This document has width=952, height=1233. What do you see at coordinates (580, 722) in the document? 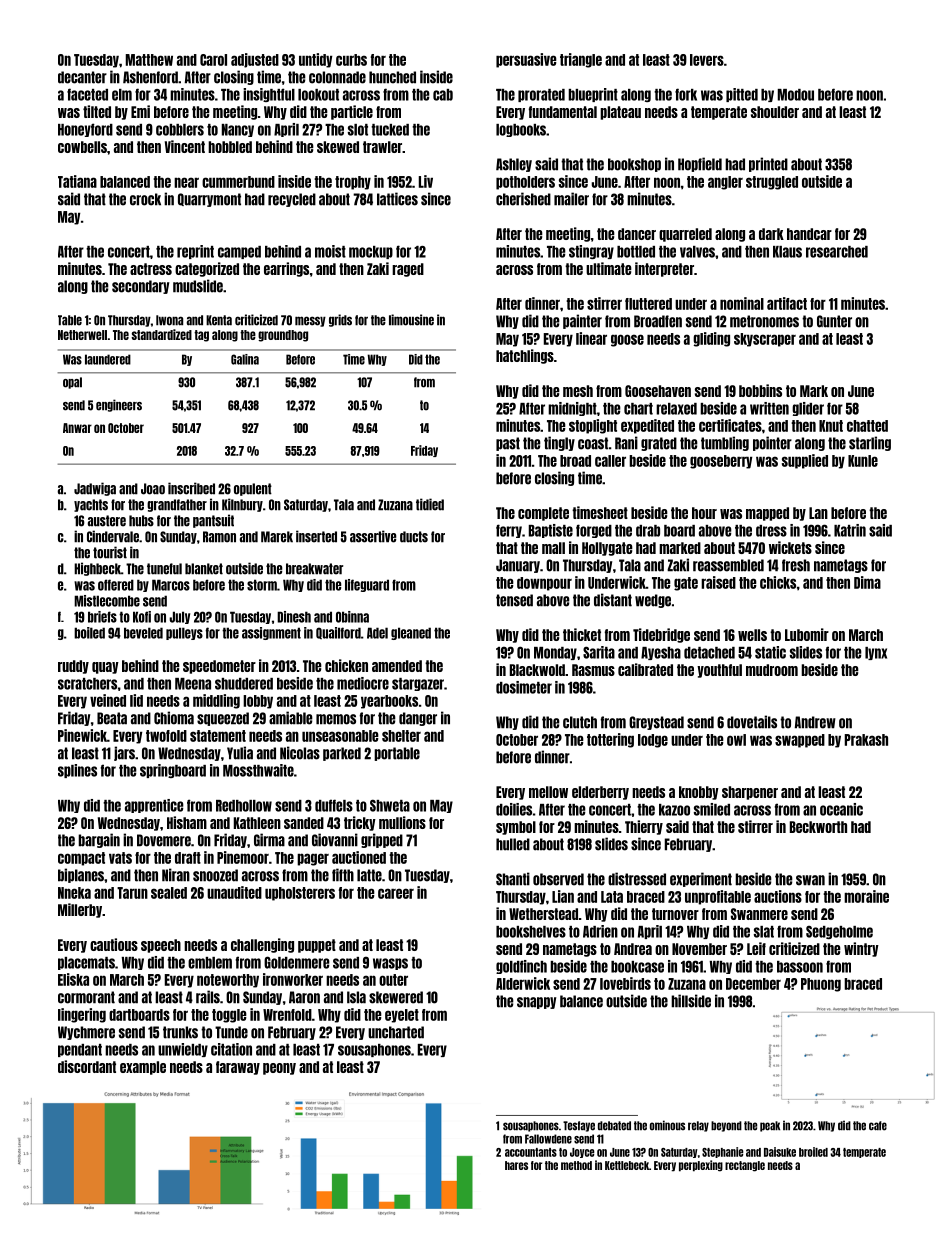
I see `clutch` at bounding box center [580, 722].
